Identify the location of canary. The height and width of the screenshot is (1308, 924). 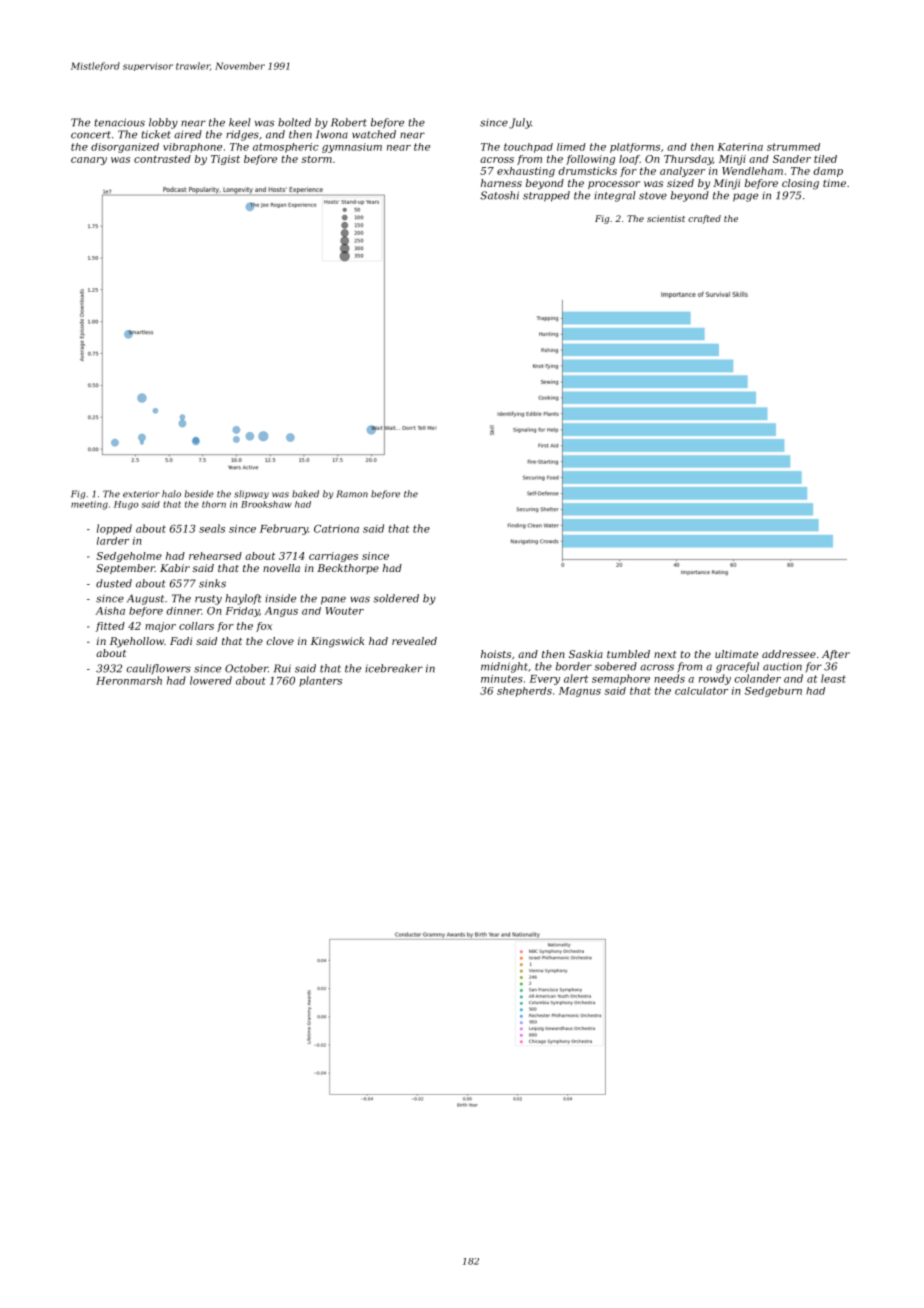
(89, 161).
